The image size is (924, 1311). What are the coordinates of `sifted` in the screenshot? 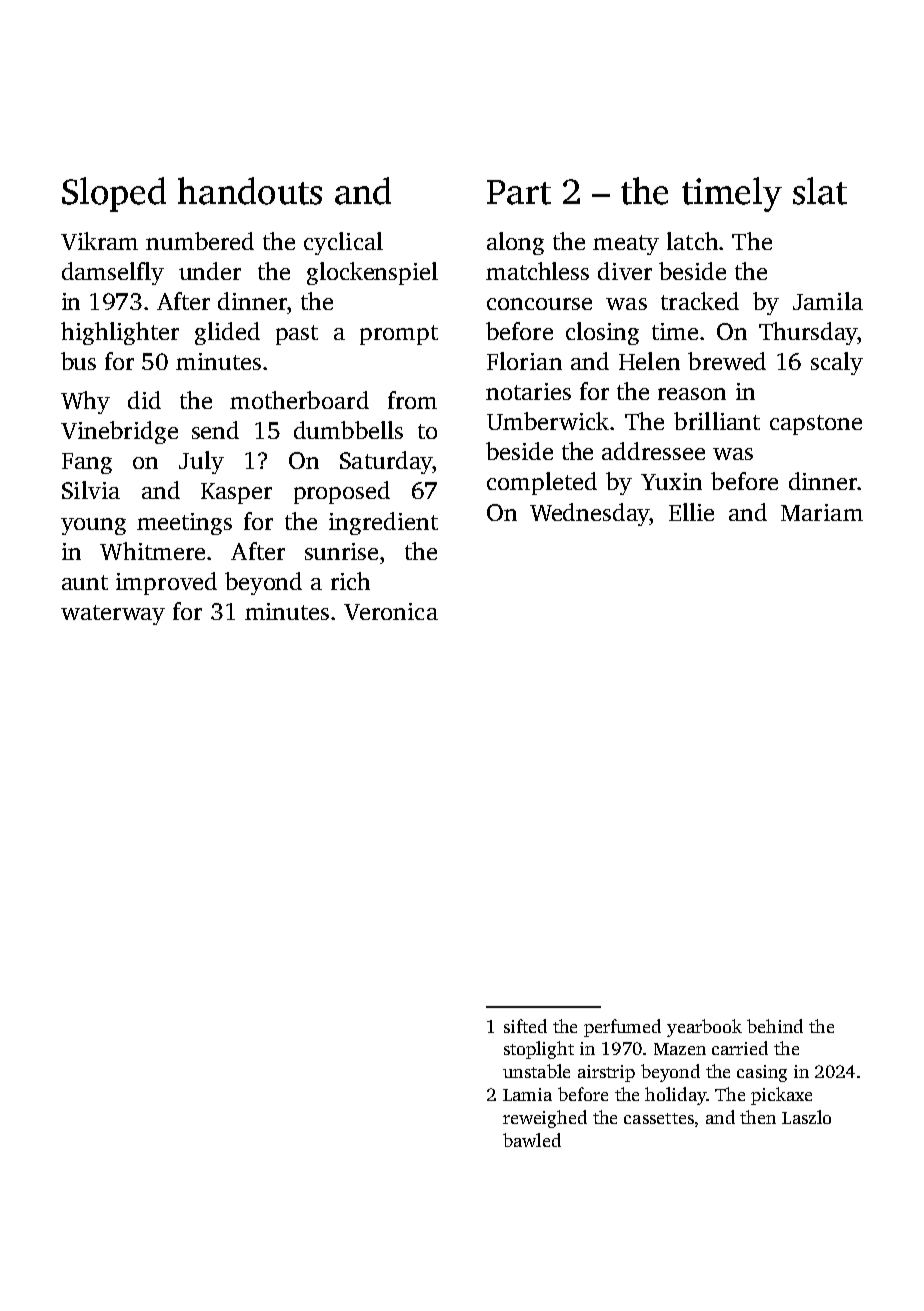 It's located at (525, 1026).
